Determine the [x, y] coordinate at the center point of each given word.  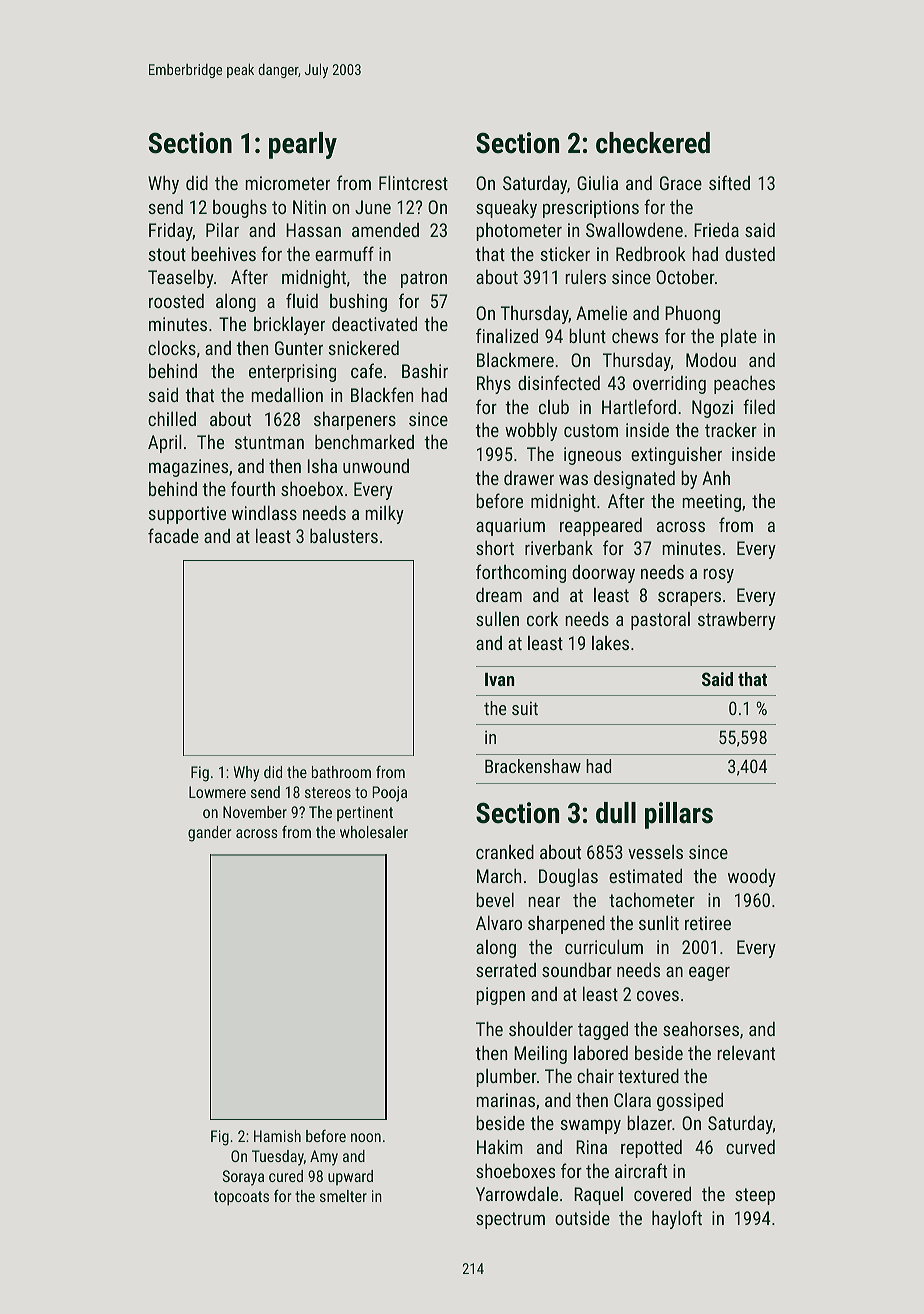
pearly [303, 145]
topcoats [241, 1198]
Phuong [692, 314]
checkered [653, 143]
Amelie [601, 312]
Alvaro [499, 922]
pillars [679, 815]
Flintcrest [413, 182]
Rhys [494, 384]
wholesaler [374, 832]
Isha [322, 465]
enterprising [292, 373]
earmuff [344, 253]
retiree [708, 923]
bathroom [341, 772]
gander [209, 834]
